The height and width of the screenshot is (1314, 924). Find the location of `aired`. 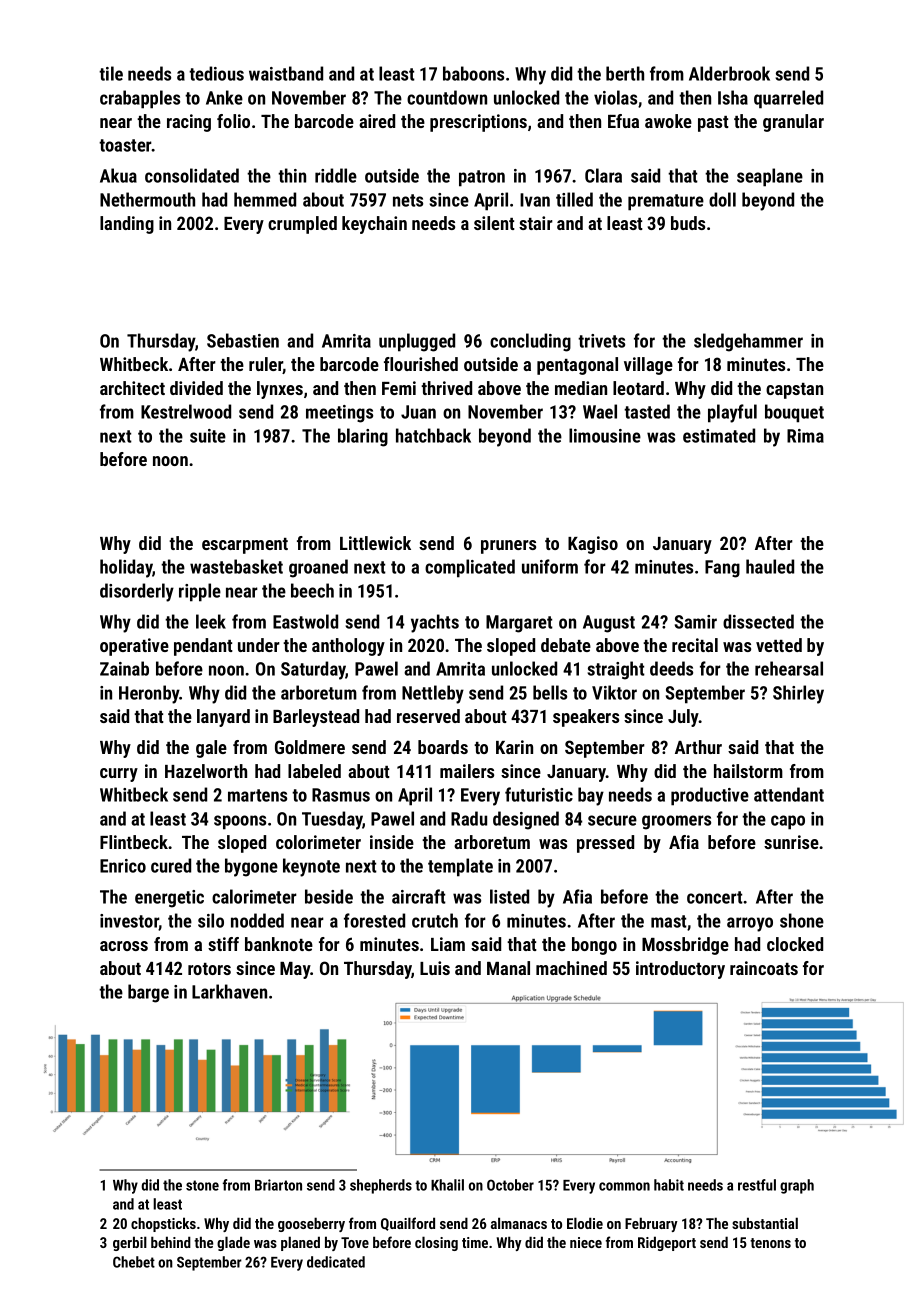

aired is located at coordinates (377, 121).
